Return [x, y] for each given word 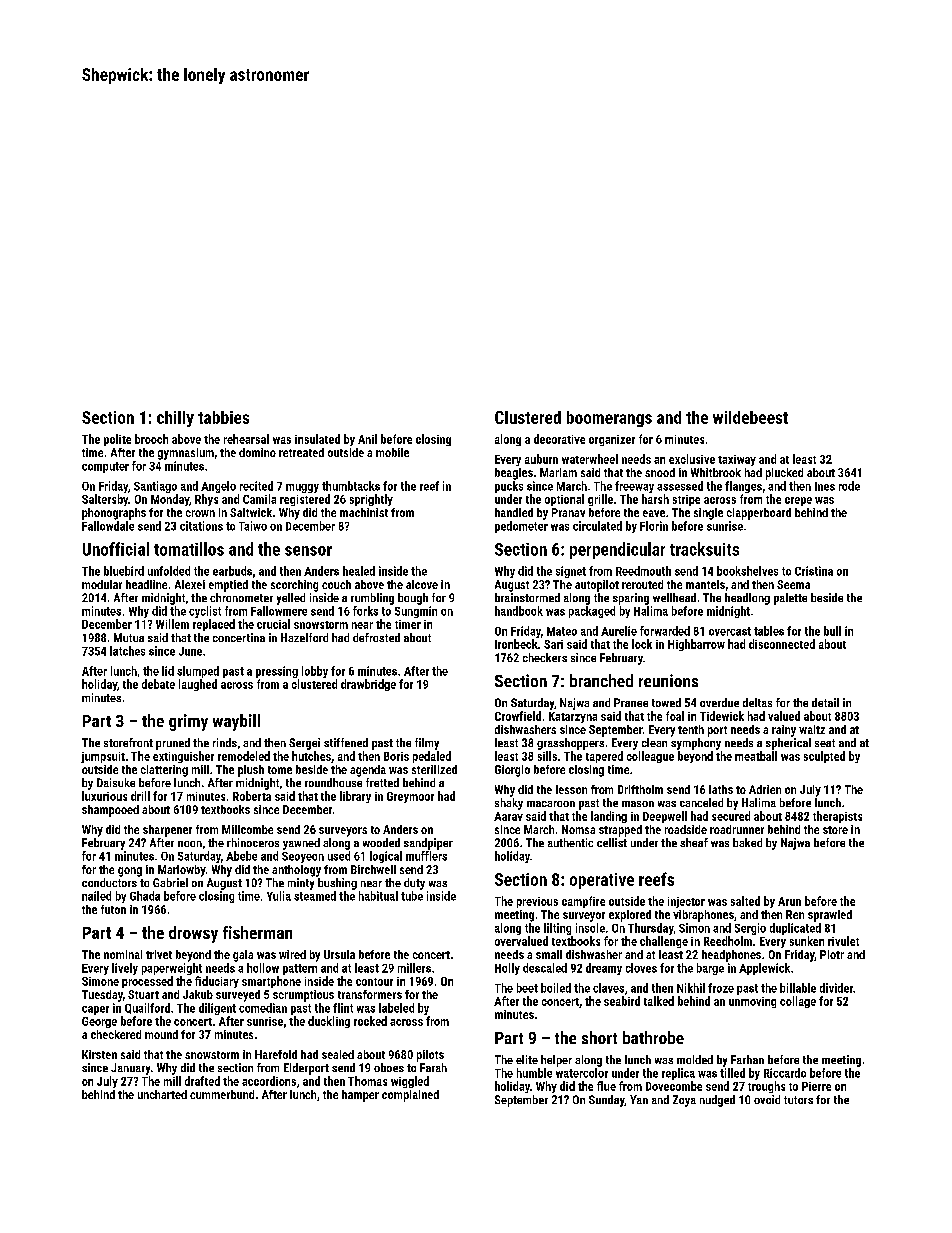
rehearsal [246, 439]
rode [849, 486]
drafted [202, 1081]
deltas [757, 702]
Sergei [304, 744]
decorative [559, 439]
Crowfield [518, 716]
